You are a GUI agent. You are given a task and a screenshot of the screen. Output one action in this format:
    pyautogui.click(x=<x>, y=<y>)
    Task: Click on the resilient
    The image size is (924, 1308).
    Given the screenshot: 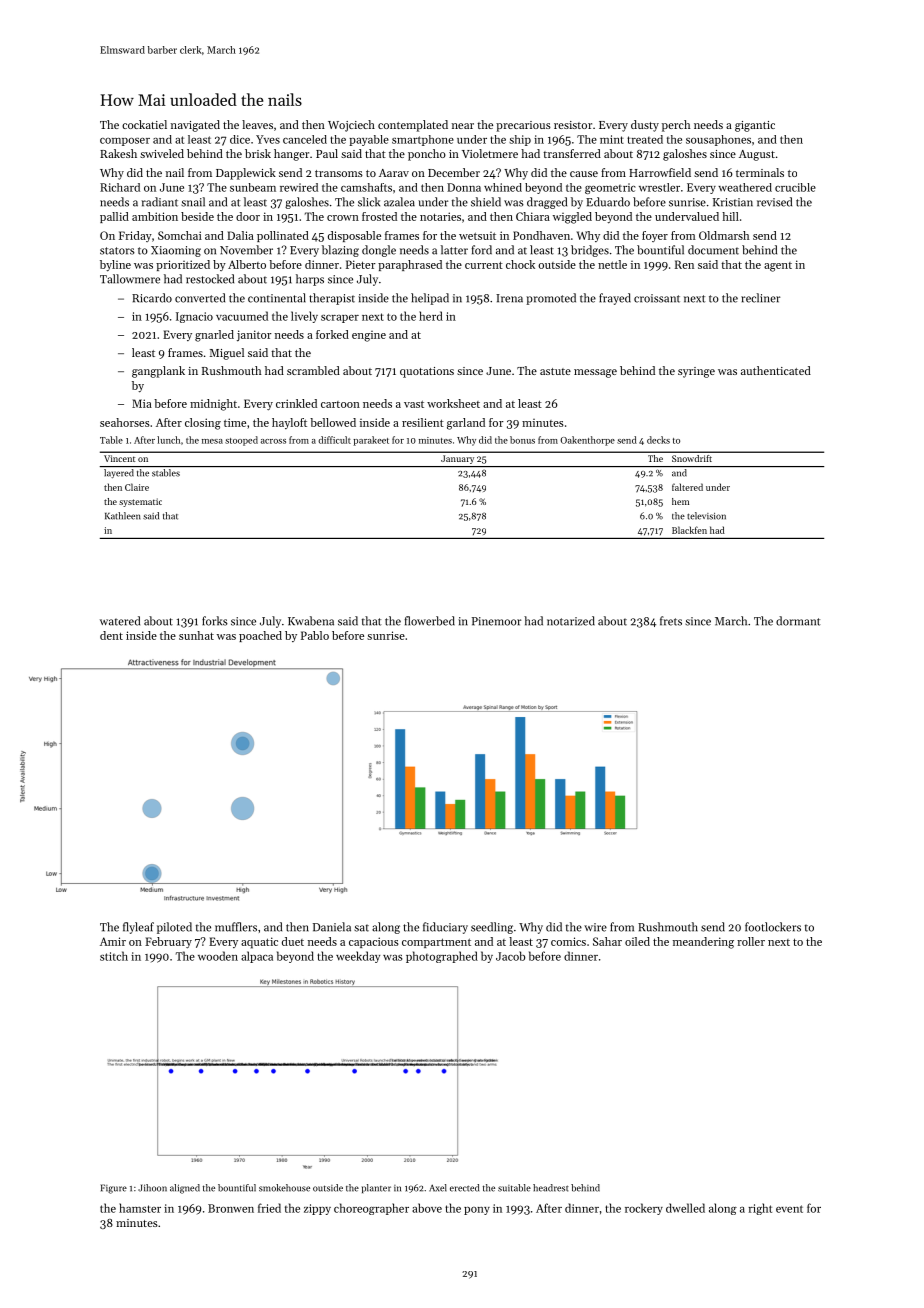 What is the action you would take?
    pyautogui.click(x=423, y=422)
